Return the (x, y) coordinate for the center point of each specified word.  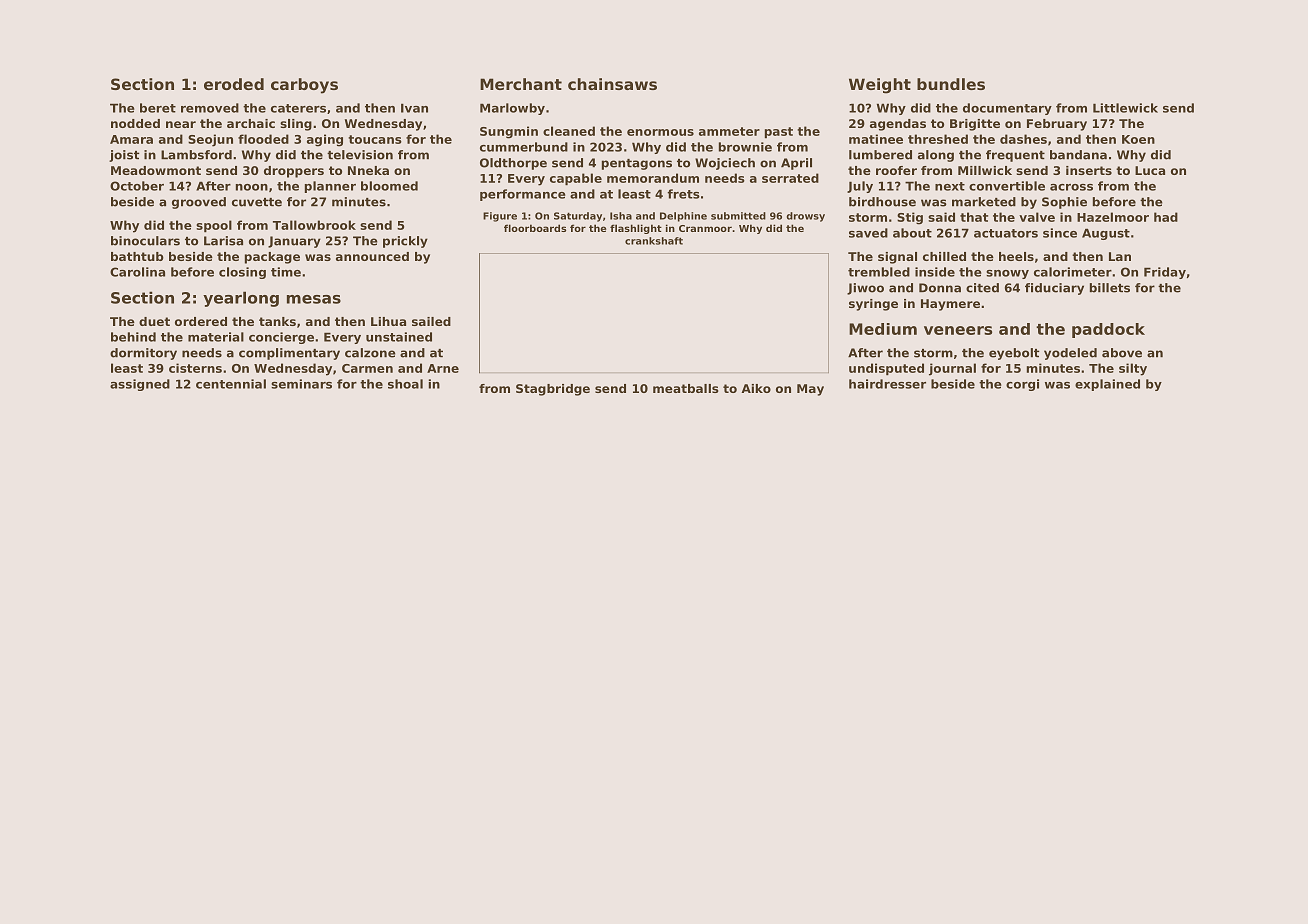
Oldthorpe (513, 164)
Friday (1165, 273)
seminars (301, 384)
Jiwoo (865, 289)
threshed (938, 139)
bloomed (389, 186)
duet (154, 321)
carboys (304, 86)
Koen (1138, 139)
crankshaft (654, 241)
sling (296, 125)
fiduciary (1054, 289)
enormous (660, 132)
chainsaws (612, 84)
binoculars (145, 241)
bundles (951, 84)
